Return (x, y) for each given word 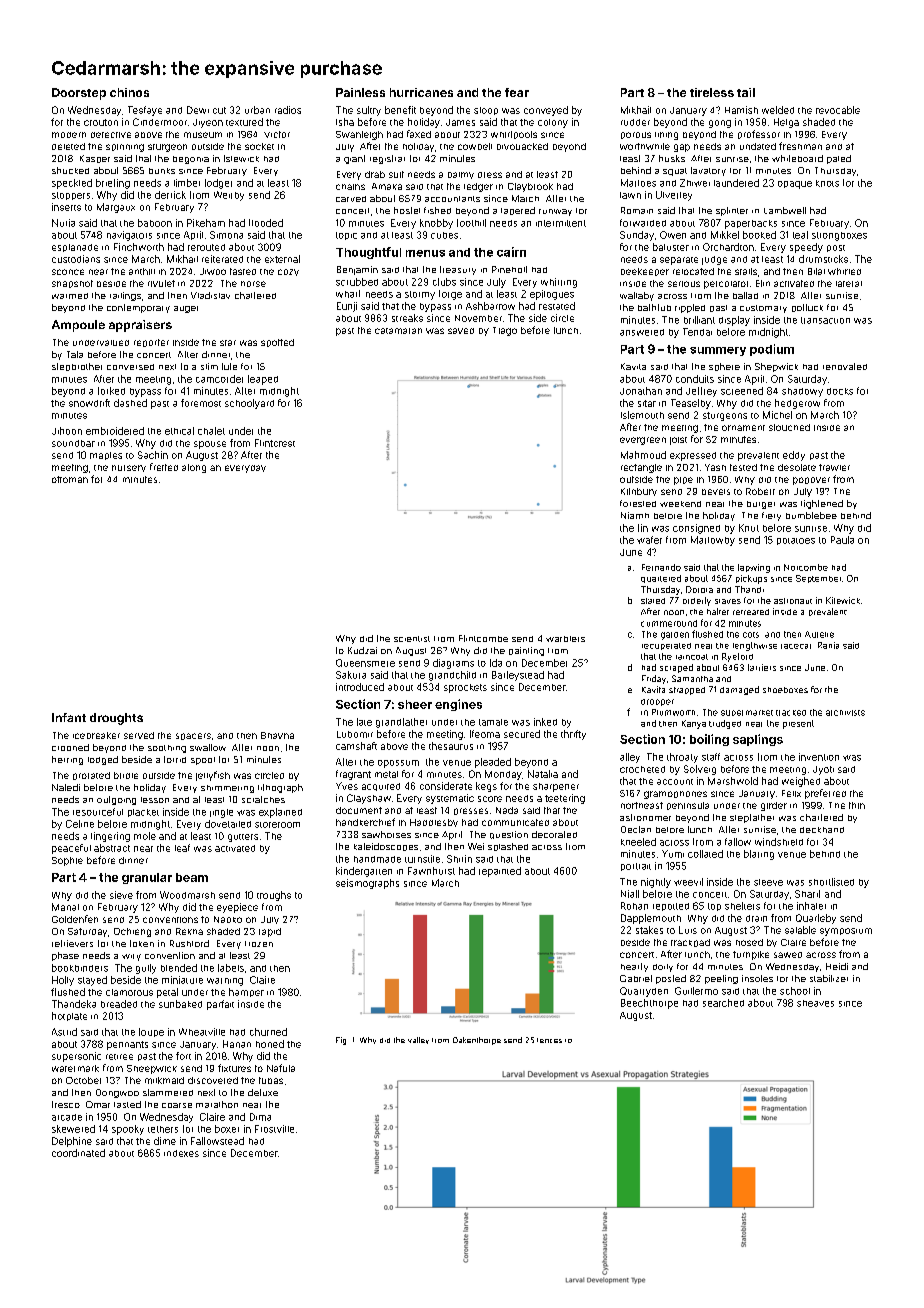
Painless (360, 92)
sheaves (815, 1003)
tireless (712, 92)
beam (192, 877)
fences (549, 1040)
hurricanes (421, 92)
